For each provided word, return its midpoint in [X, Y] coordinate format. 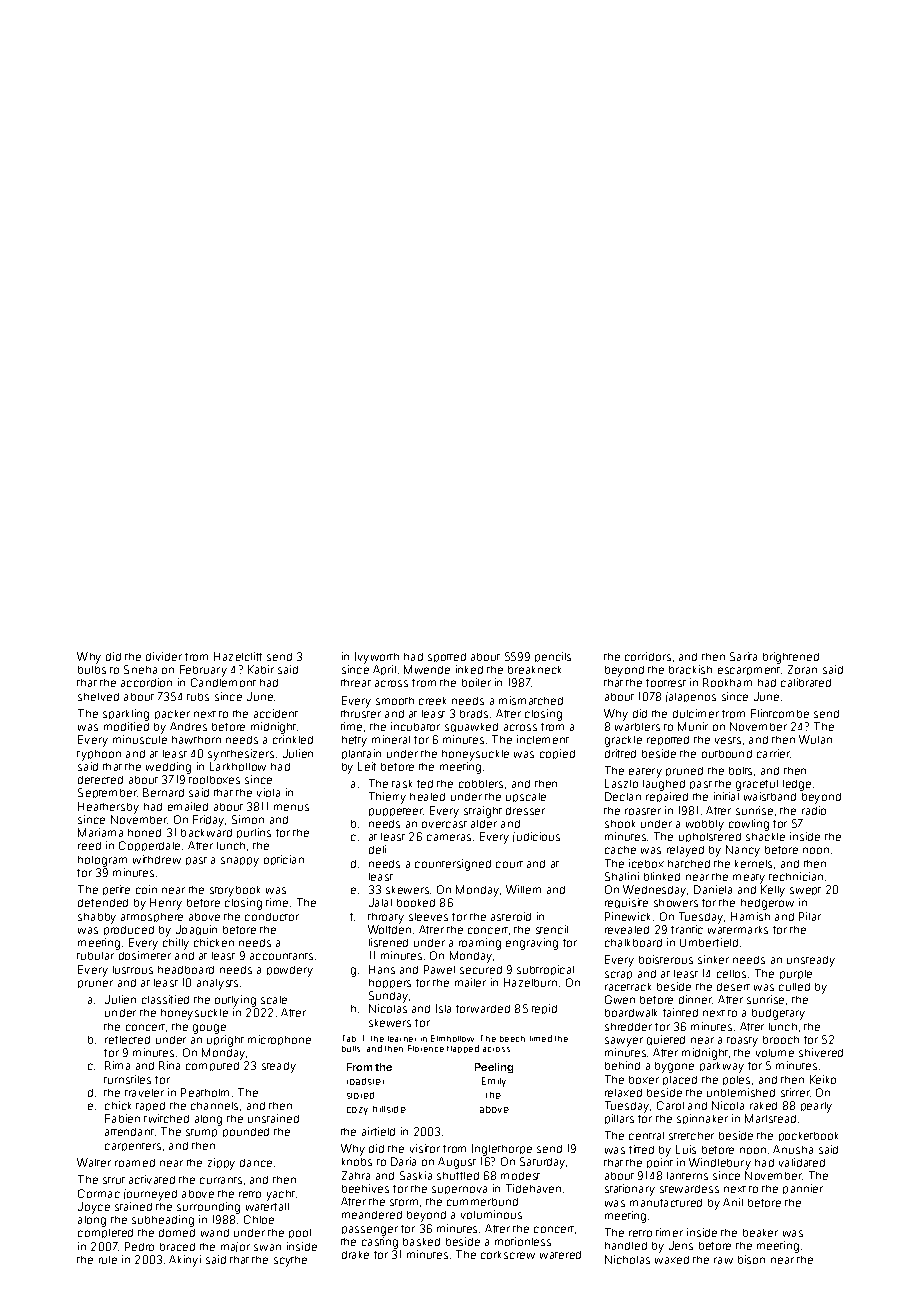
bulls [351, 1049]
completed [105, 1233]
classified [165, 999]
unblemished [741, 1092]
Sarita [743, 656]
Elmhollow [452, 1038]
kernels [753, 864]
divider [164, 656]
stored [360, 1095]
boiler [476, 682]
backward [206, 833]
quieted [666, 1040]
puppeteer [396, 812]
